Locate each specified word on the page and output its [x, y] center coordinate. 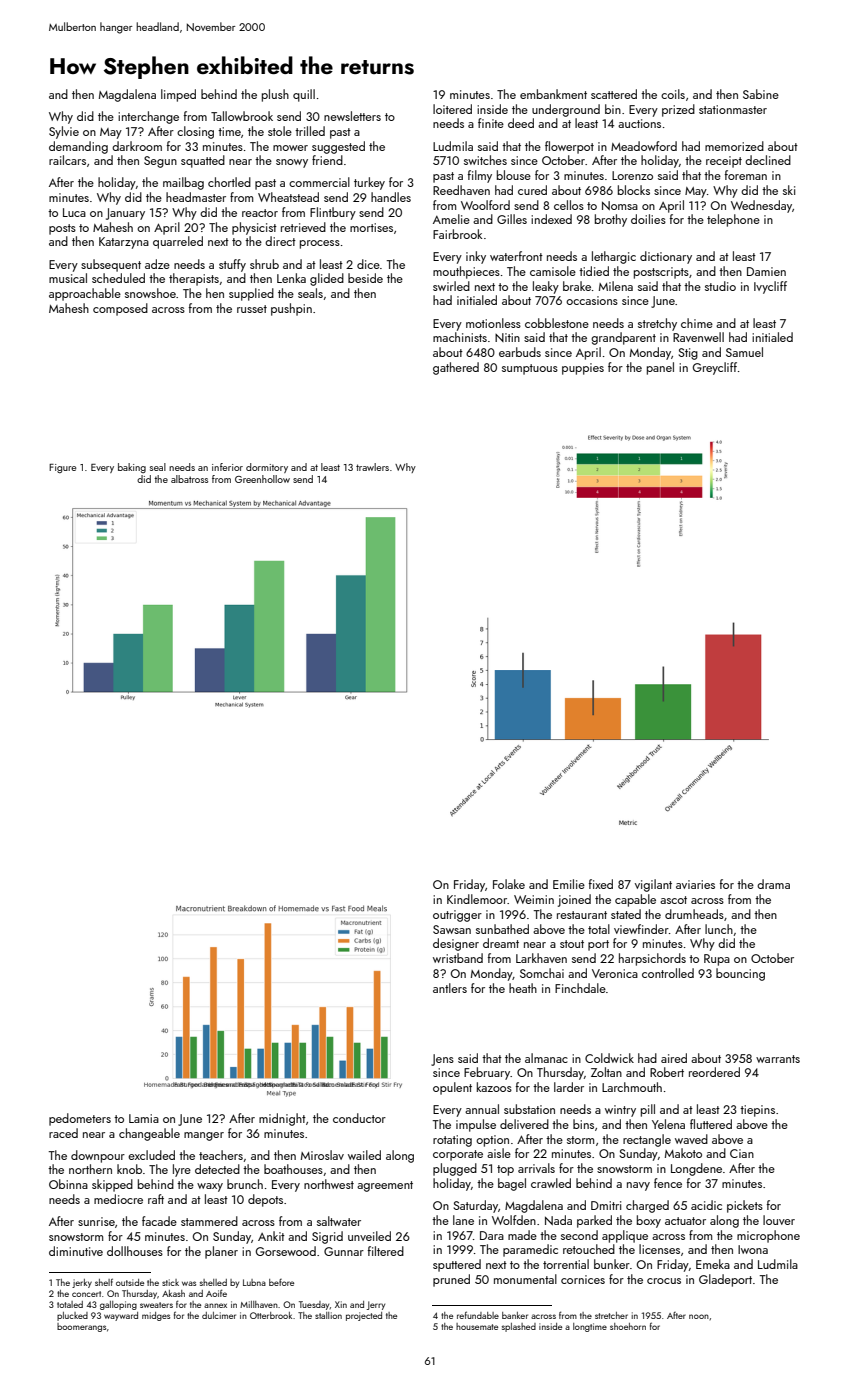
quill [304, 95]
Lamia [144, 1118]
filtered [386, 1251]
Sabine [761, 94]
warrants [778, 1059]
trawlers [372, 467]
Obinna [68, 1184]
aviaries [695, 884]
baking [132, 468]
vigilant [653, 885]
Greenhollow [262, 479]
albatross [189, 479]
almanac [546, 1058]
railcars [67, 160]
